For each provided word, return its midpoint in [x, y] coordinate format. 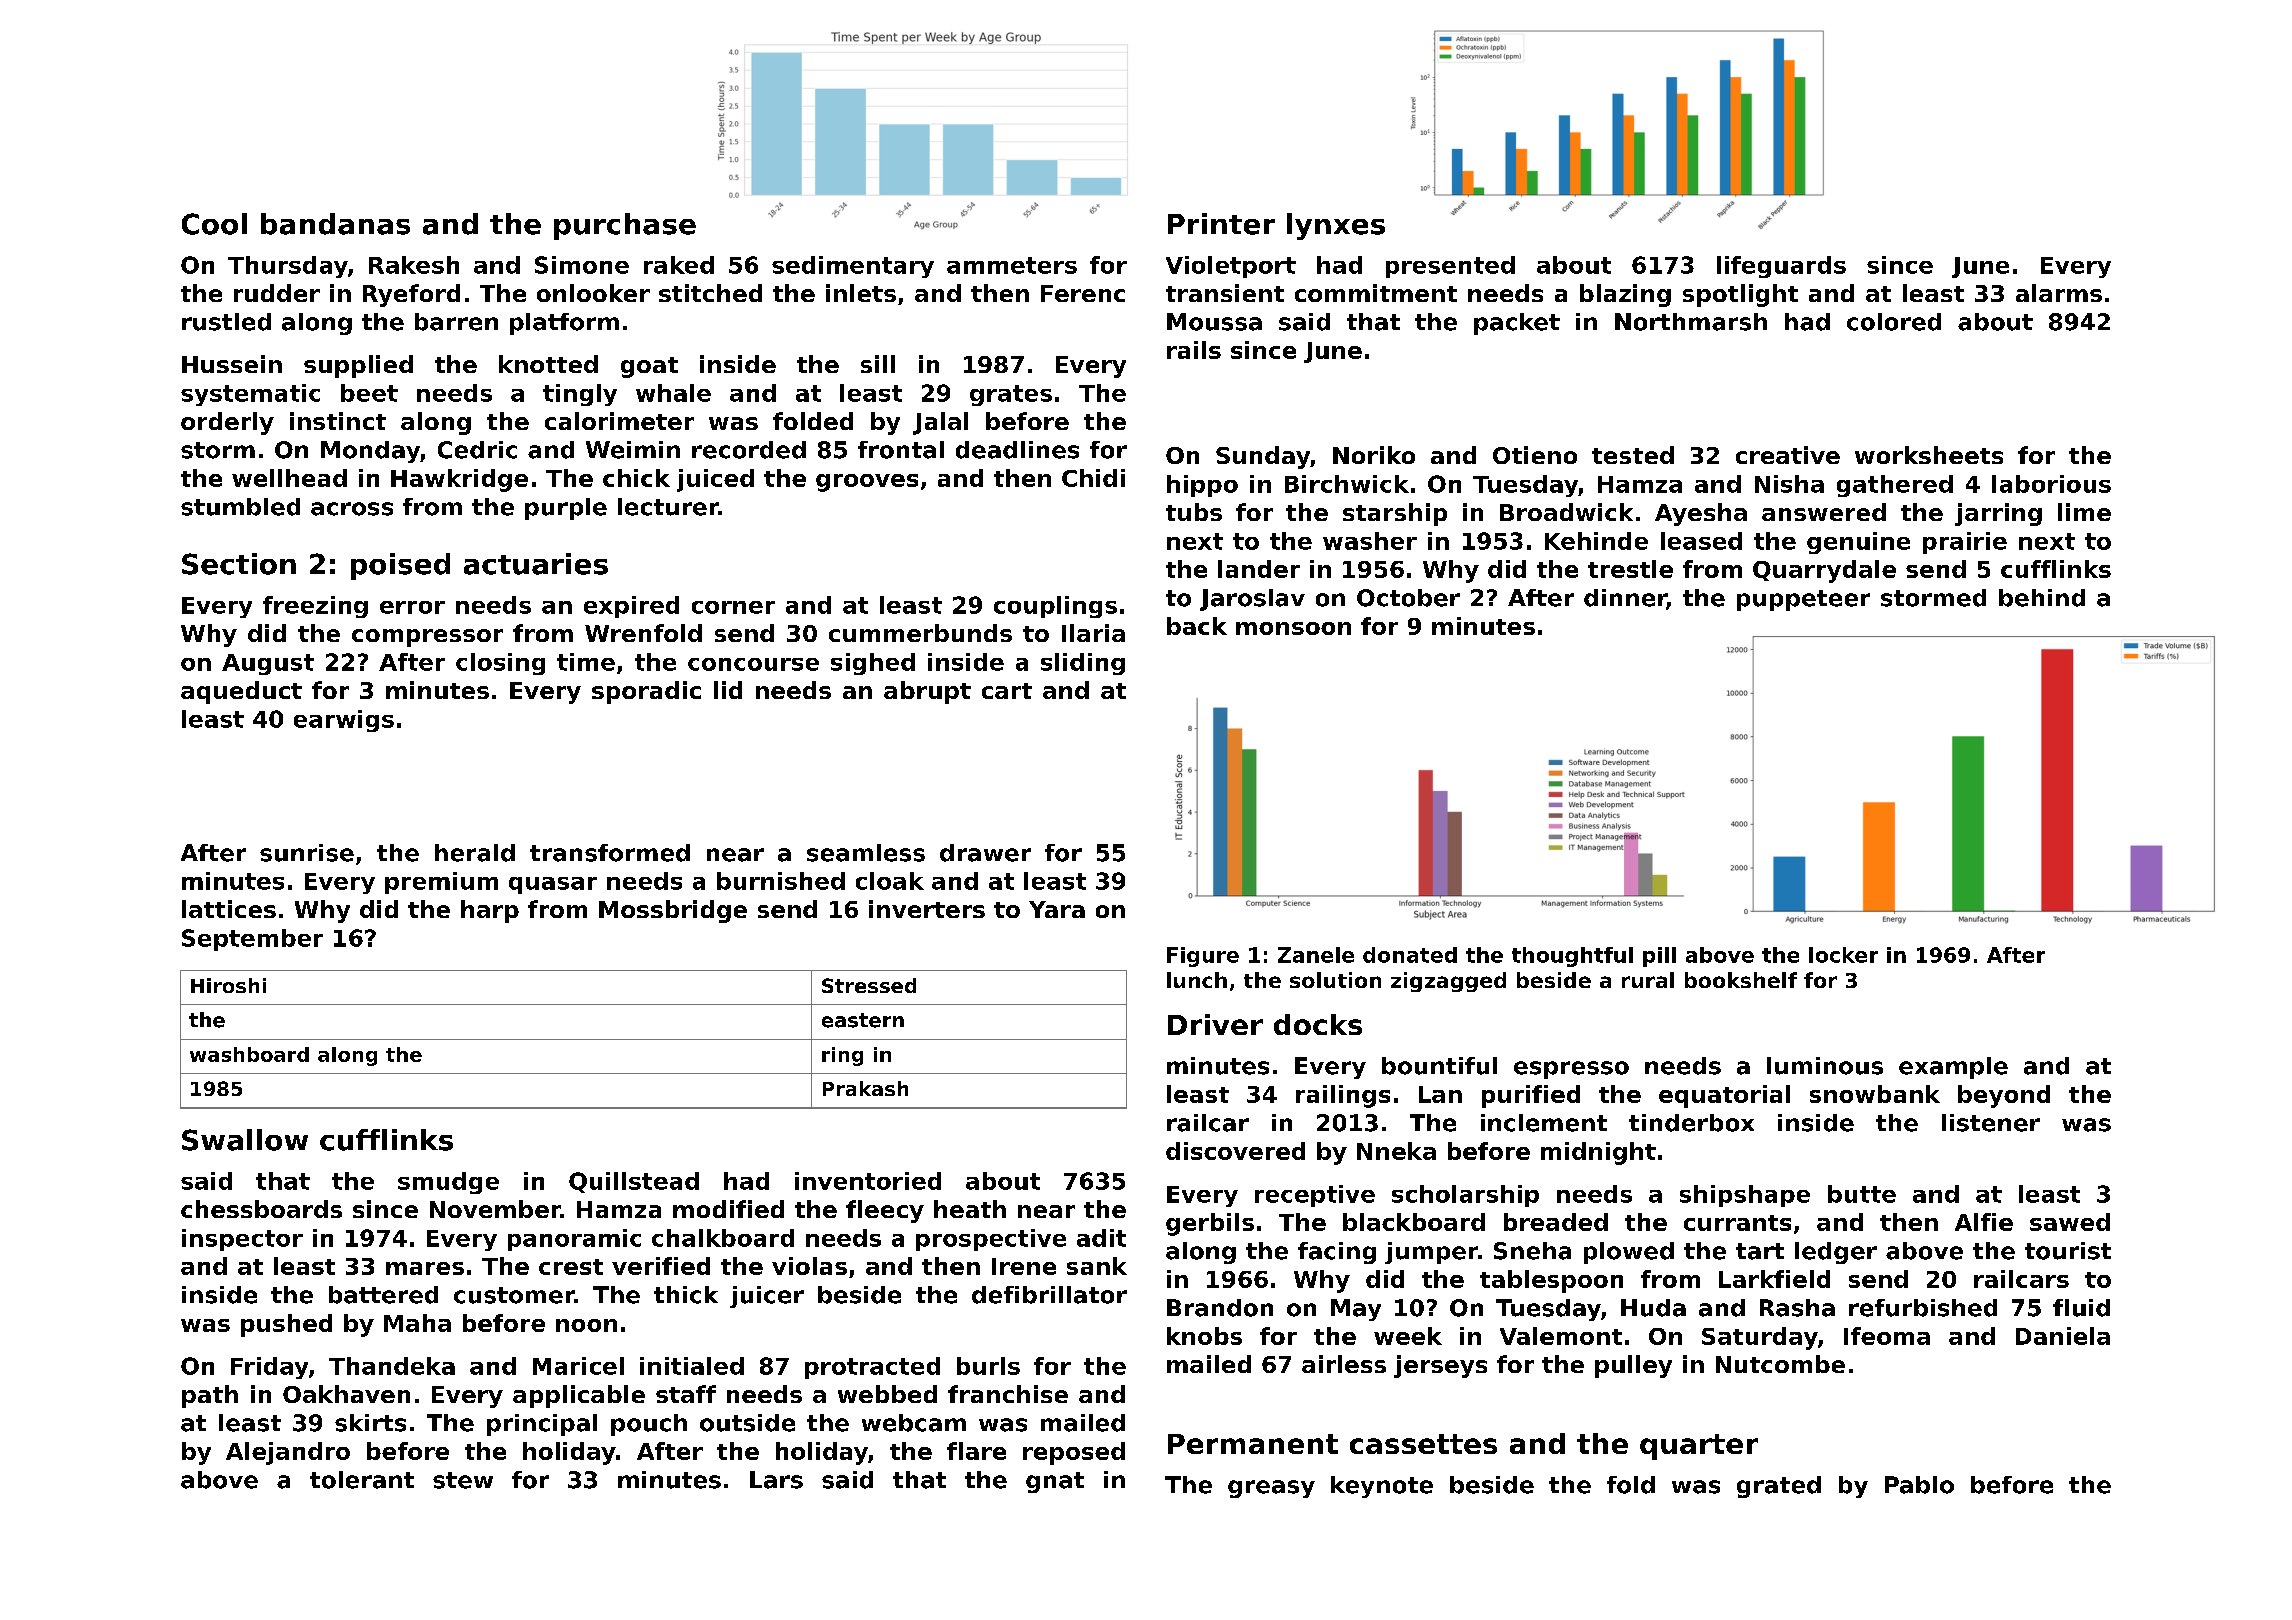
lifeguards [1781, 267]
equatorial [1724, 1096]
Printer [1221, 224]
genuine [1858, 543]
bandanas [335, 224]
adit [1101, 1238]
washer [1370, 541]
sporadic [646, 692]
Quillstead [634, 1182]
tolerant [362, 1480]
